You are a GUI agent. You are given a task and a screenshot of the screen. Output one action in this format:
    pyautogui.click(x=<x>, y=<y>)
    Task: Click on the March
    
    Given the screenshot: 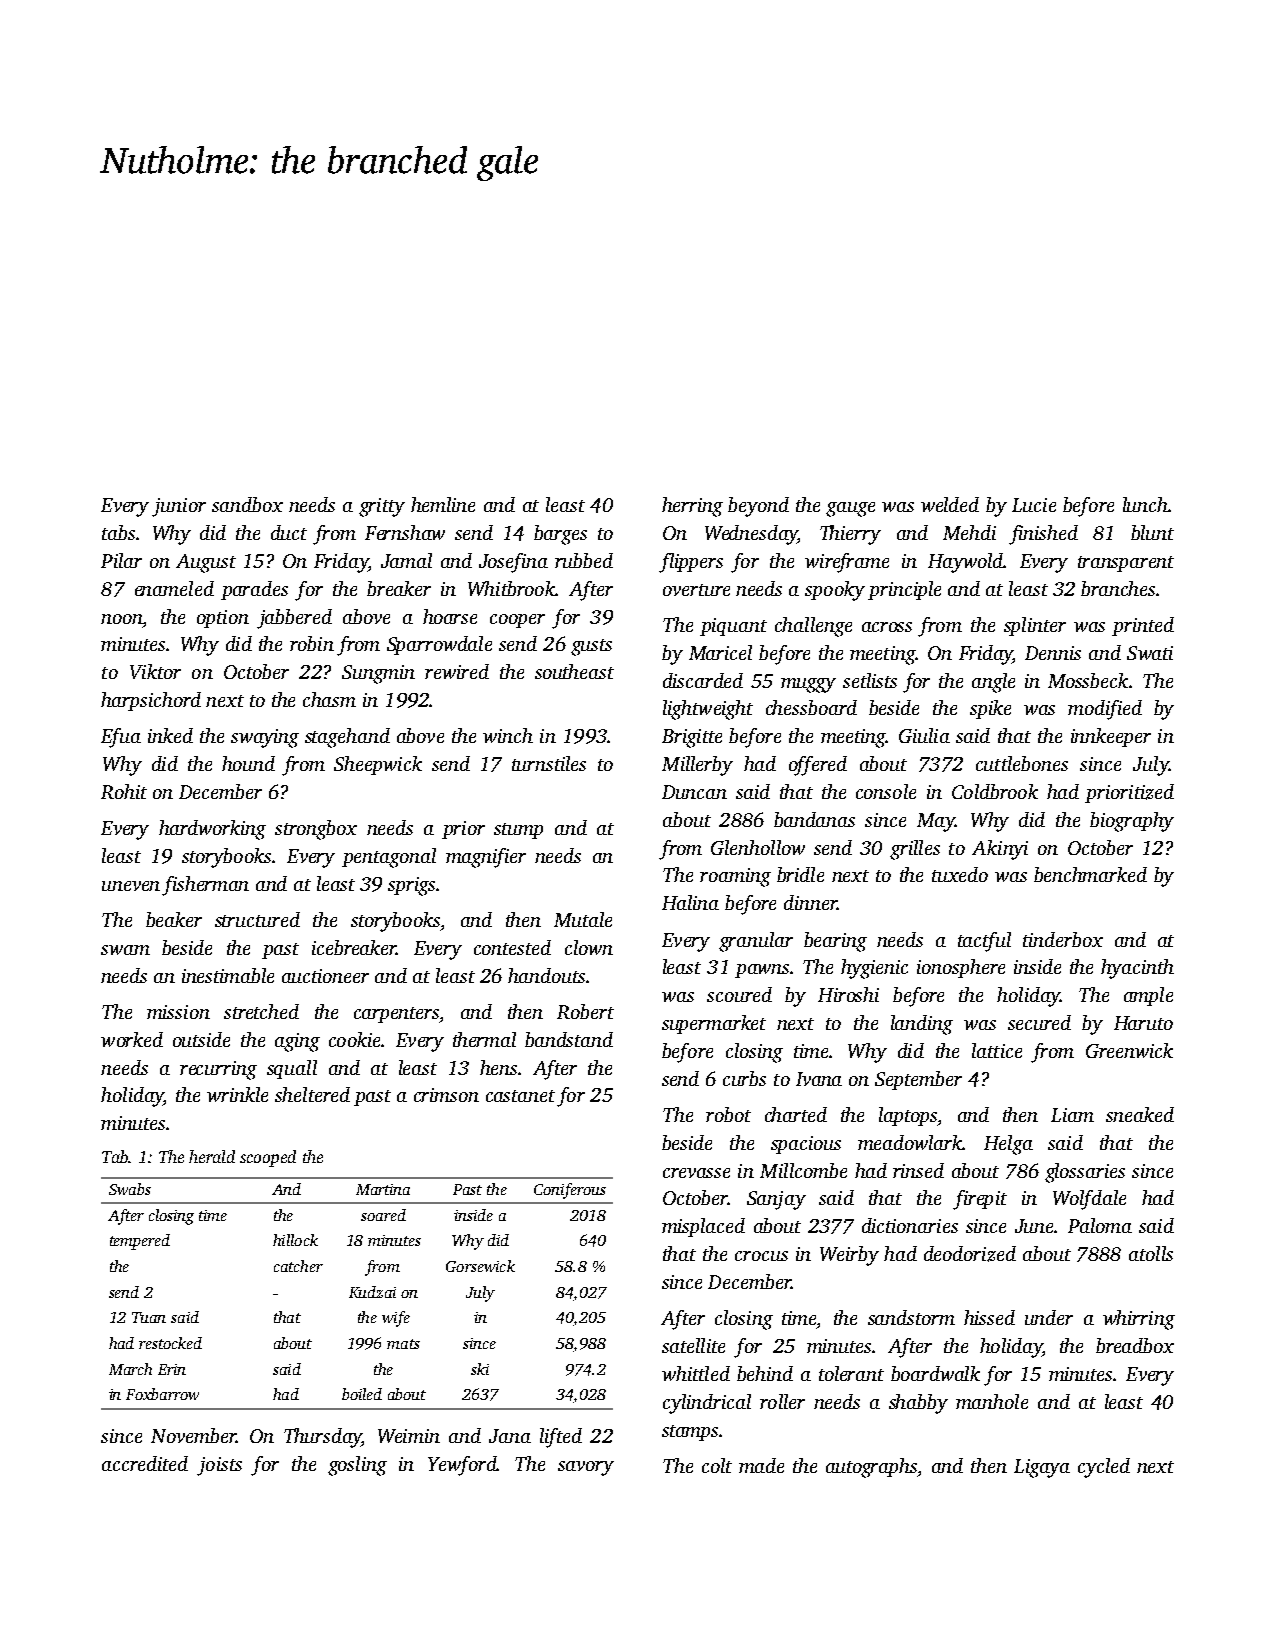 What is the action you would take?
    pyautogui.click(x=130, y=1369)
